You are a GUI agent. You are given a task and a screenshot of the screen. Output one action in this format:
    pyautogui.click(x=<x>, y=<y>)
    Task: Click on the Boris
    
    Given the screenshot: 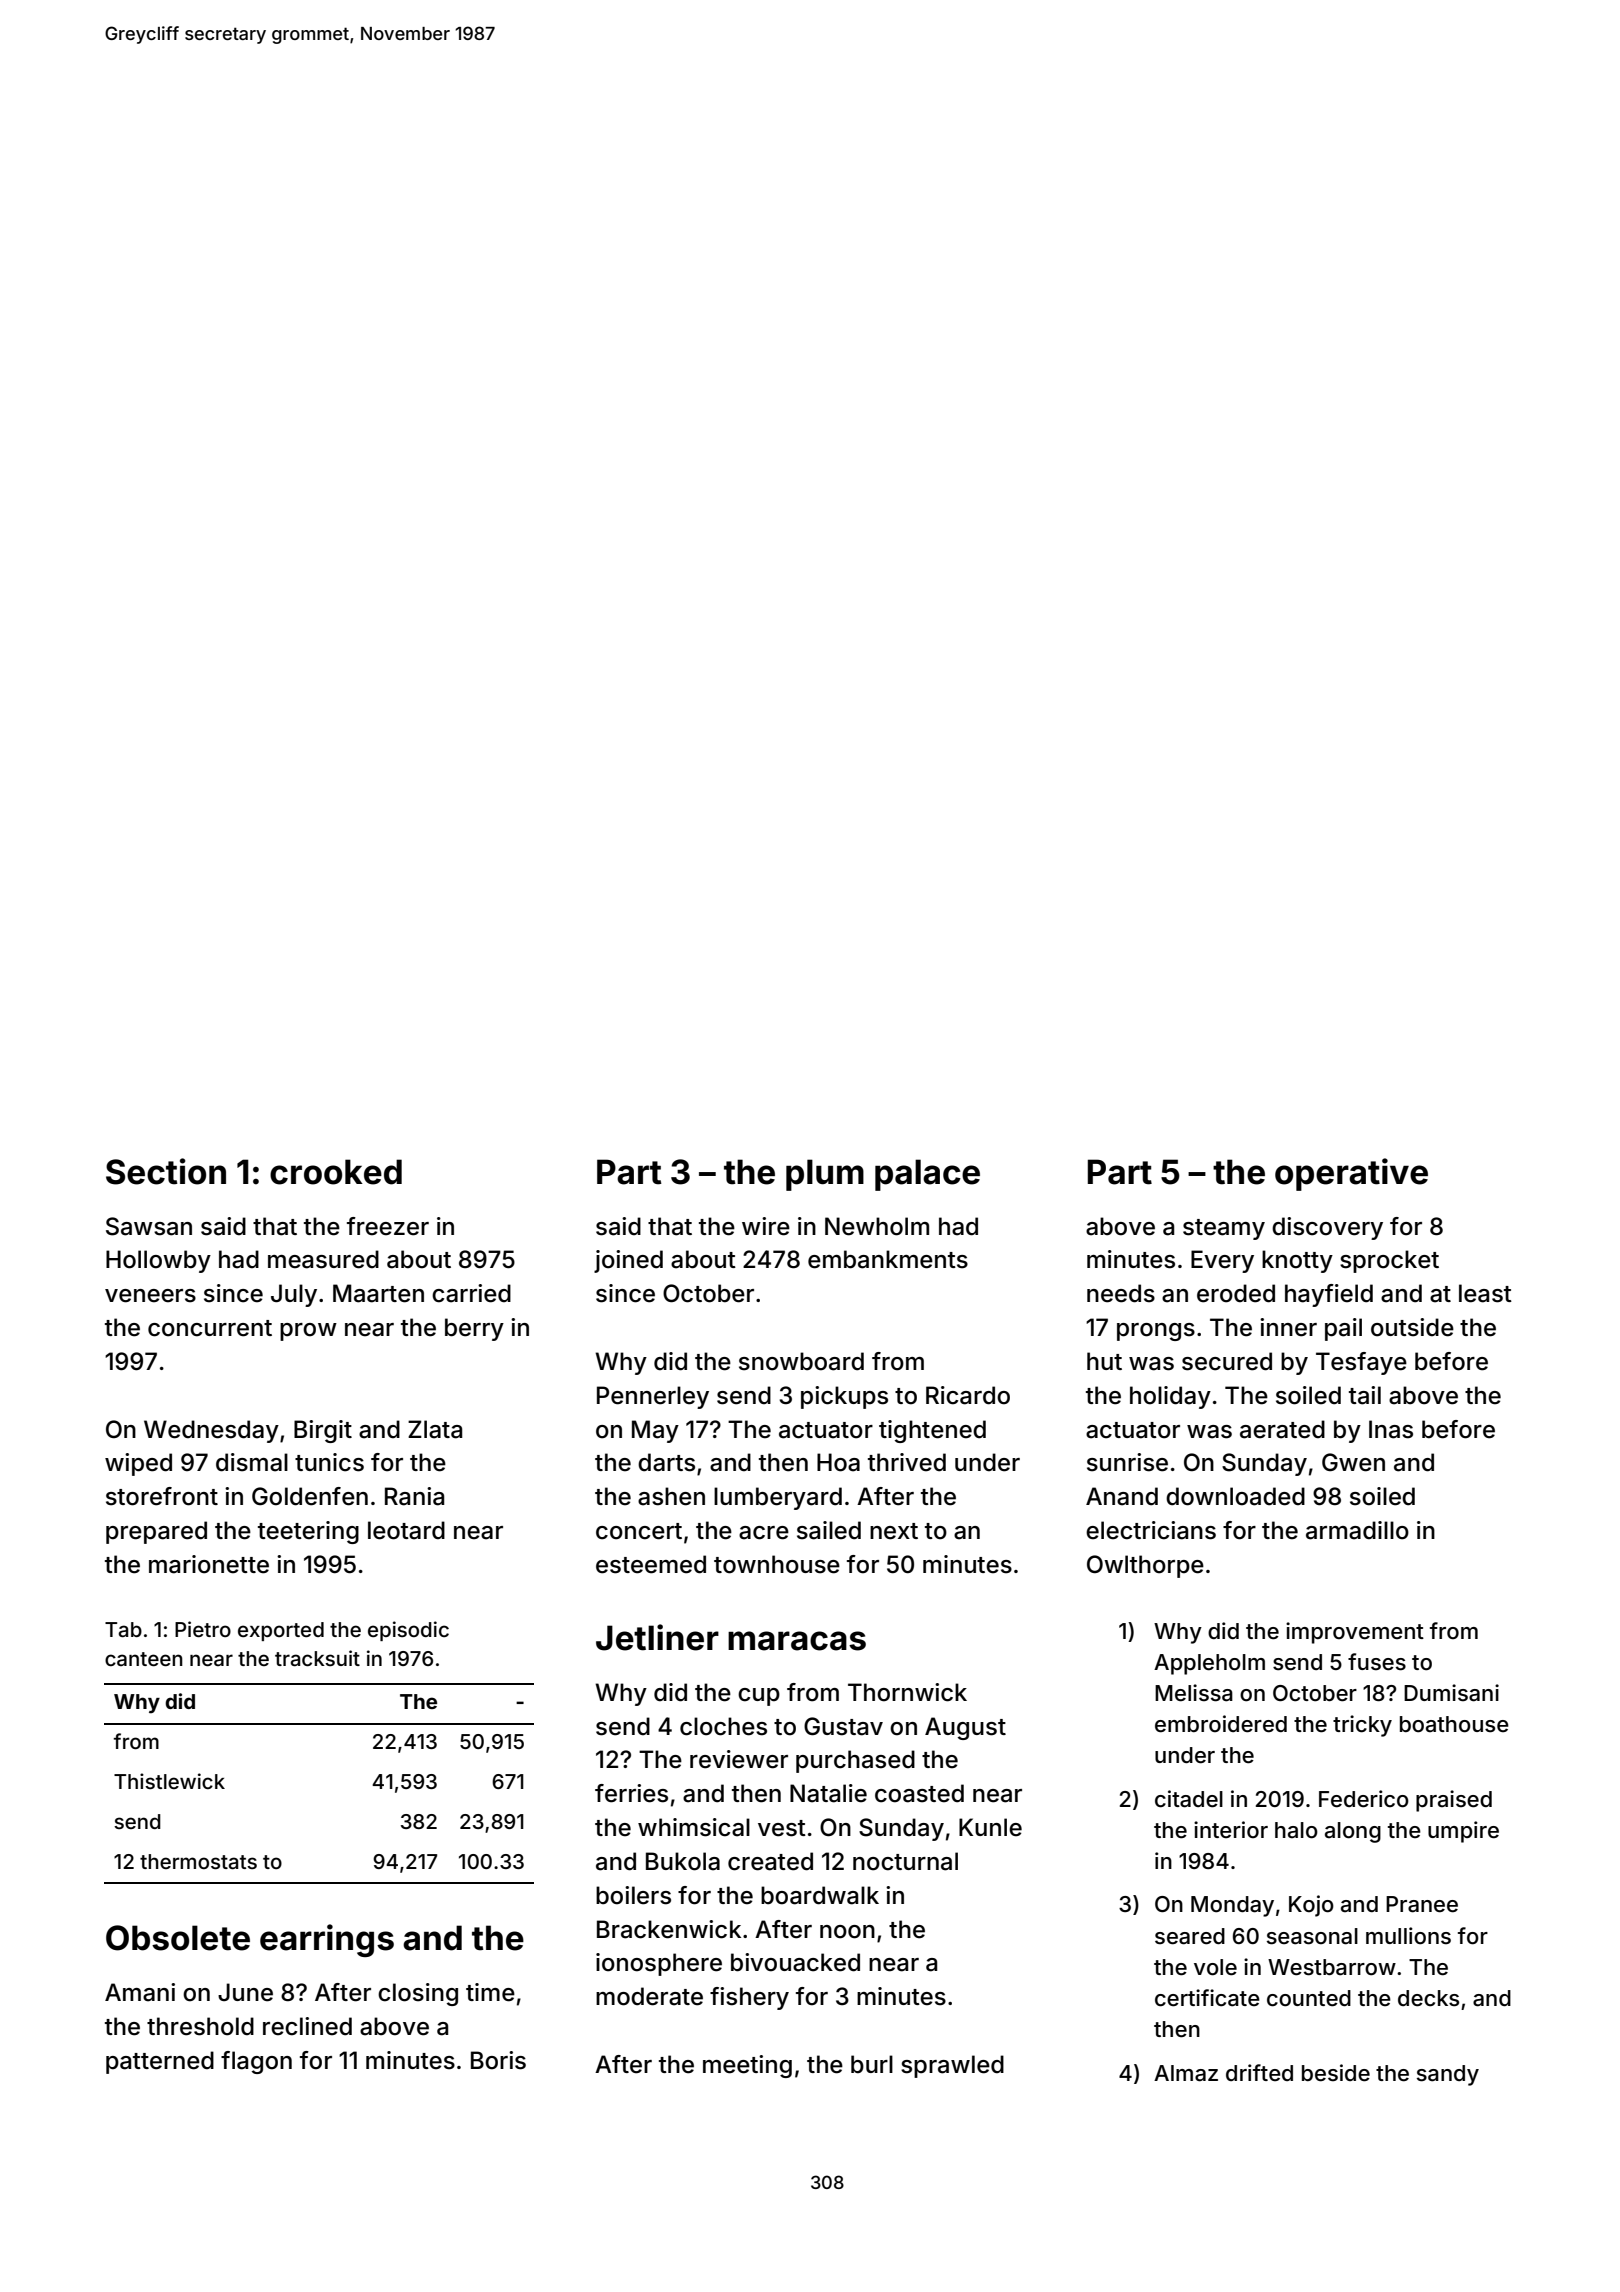 What is the action you would take?
    pyautogui.click(x=498, y=2060)
